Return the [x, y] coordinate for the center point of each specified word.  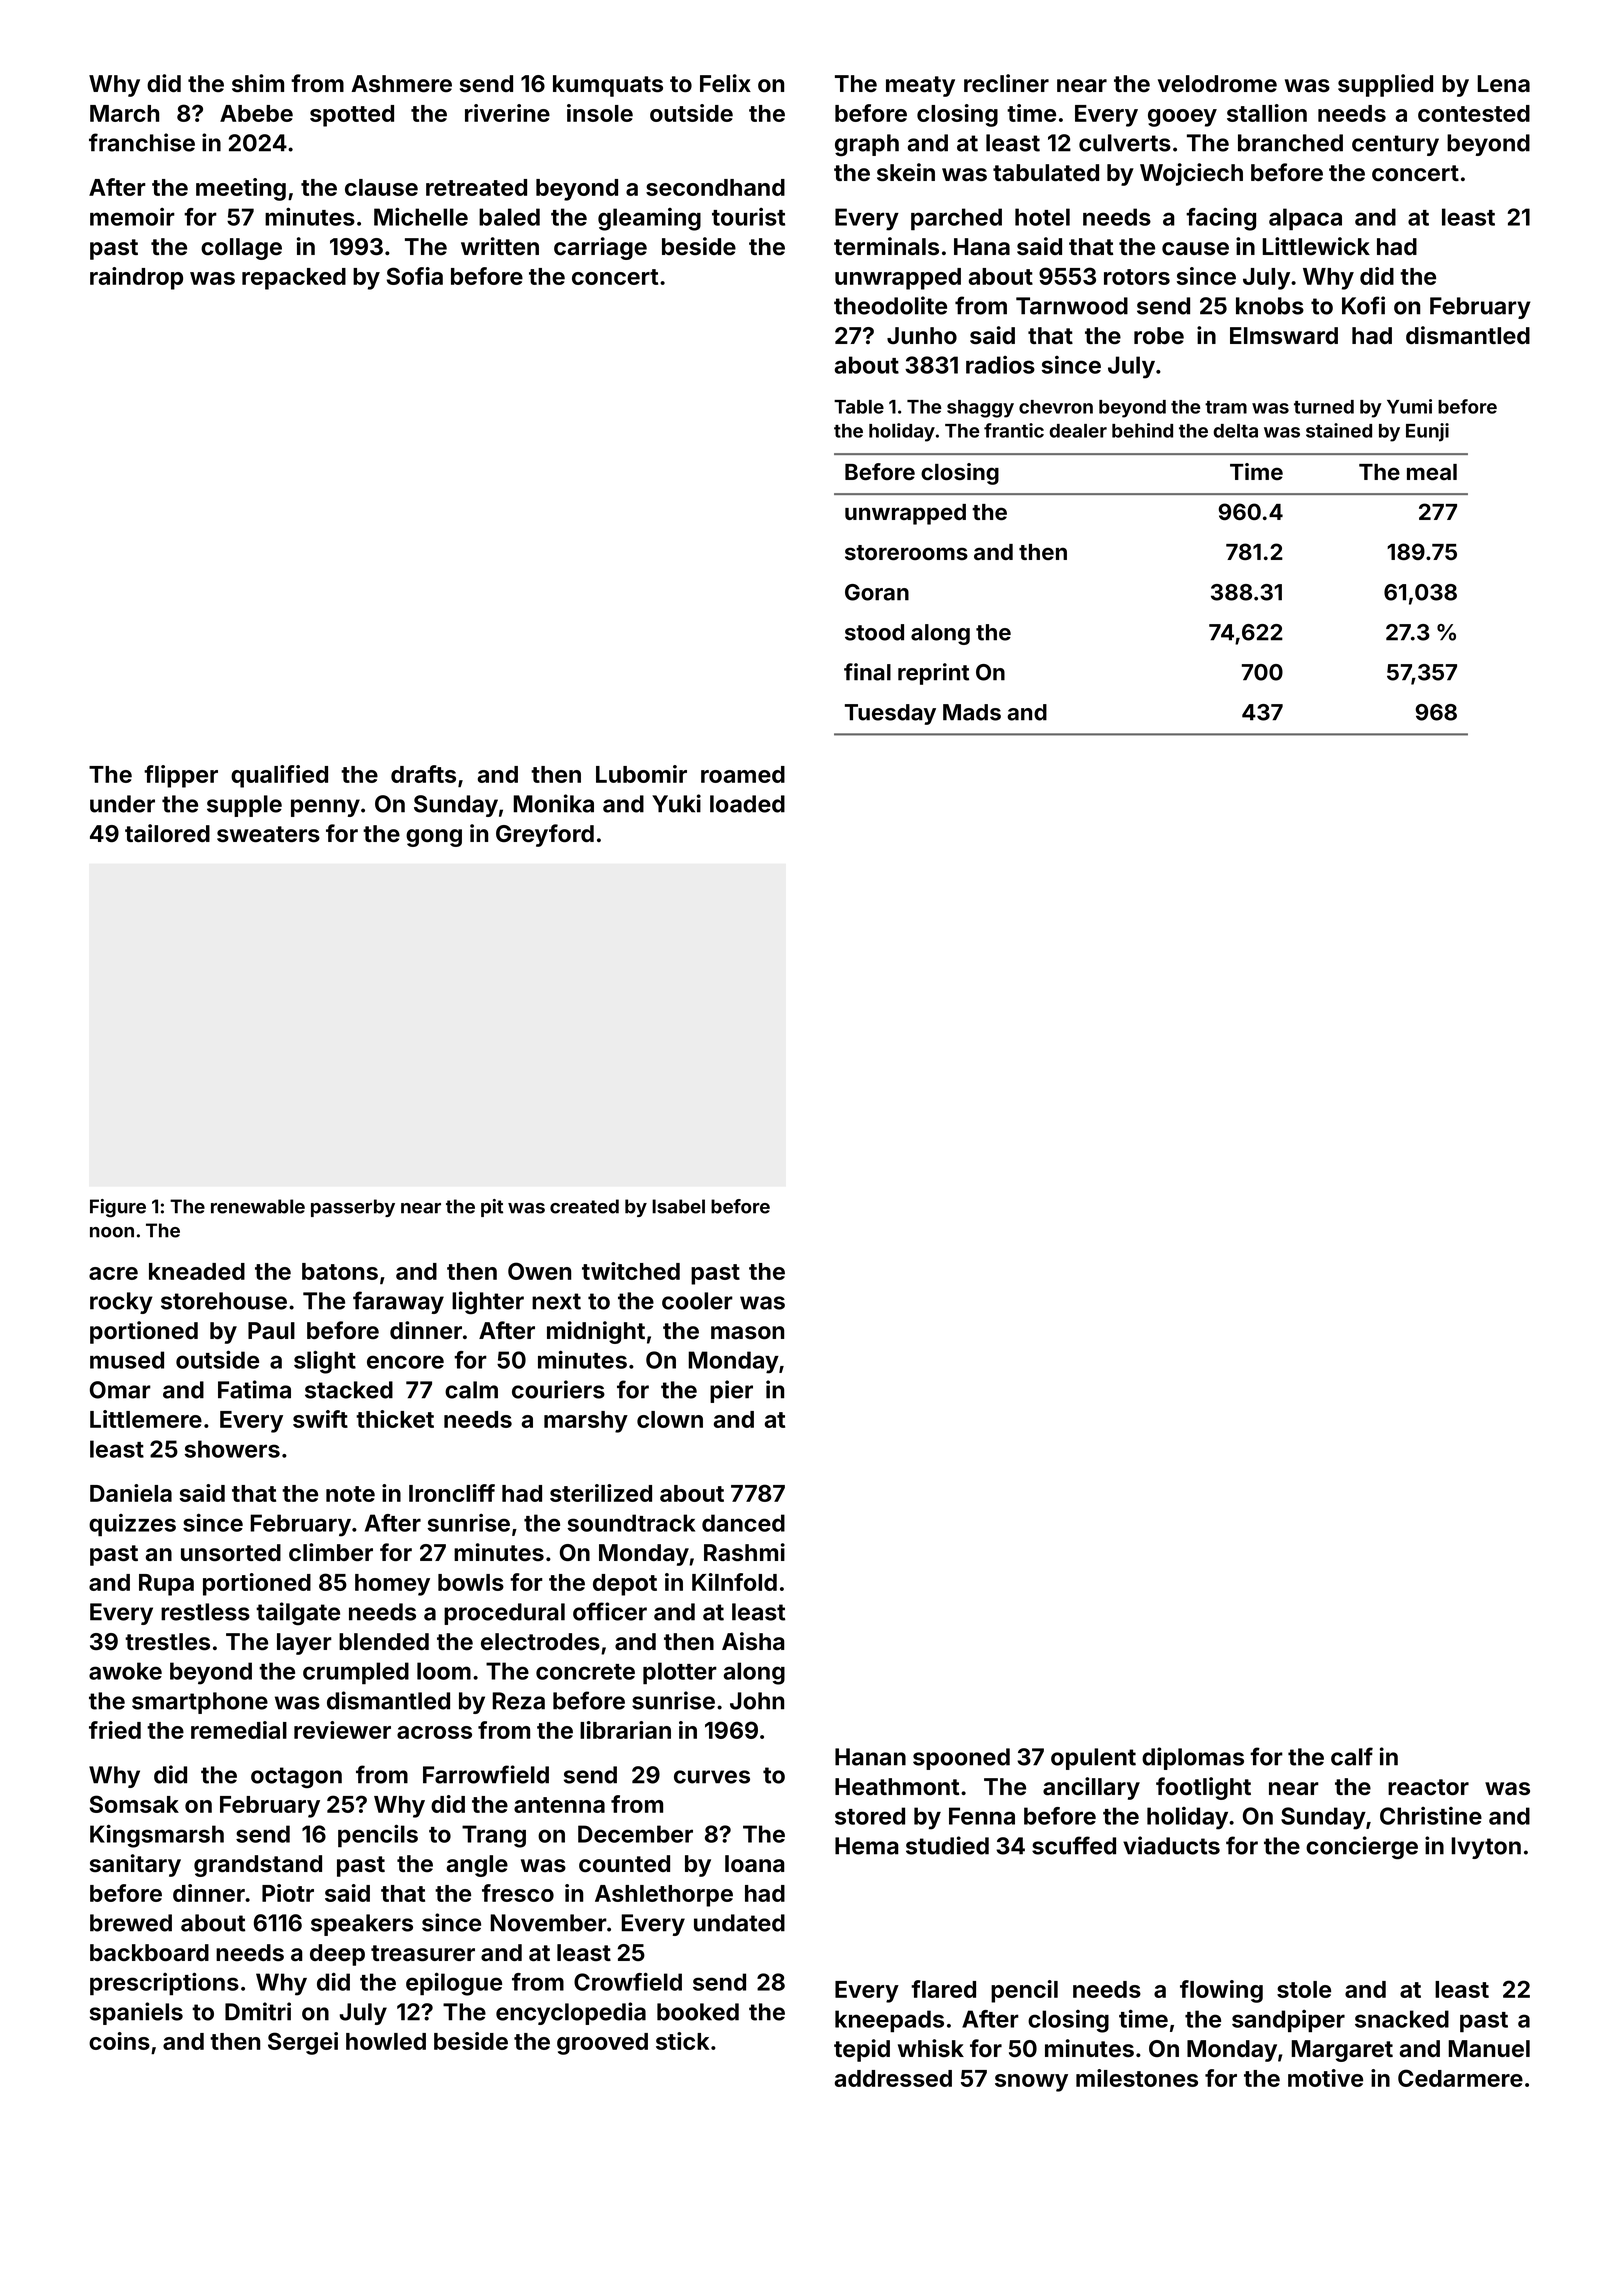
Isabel [678, 1206]
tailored [167, 833]
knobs [1270, 306]
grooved [602, 2044]
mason [747, 1333]
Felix [725, 83]
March [124, 113]
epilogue [454, 1984]
